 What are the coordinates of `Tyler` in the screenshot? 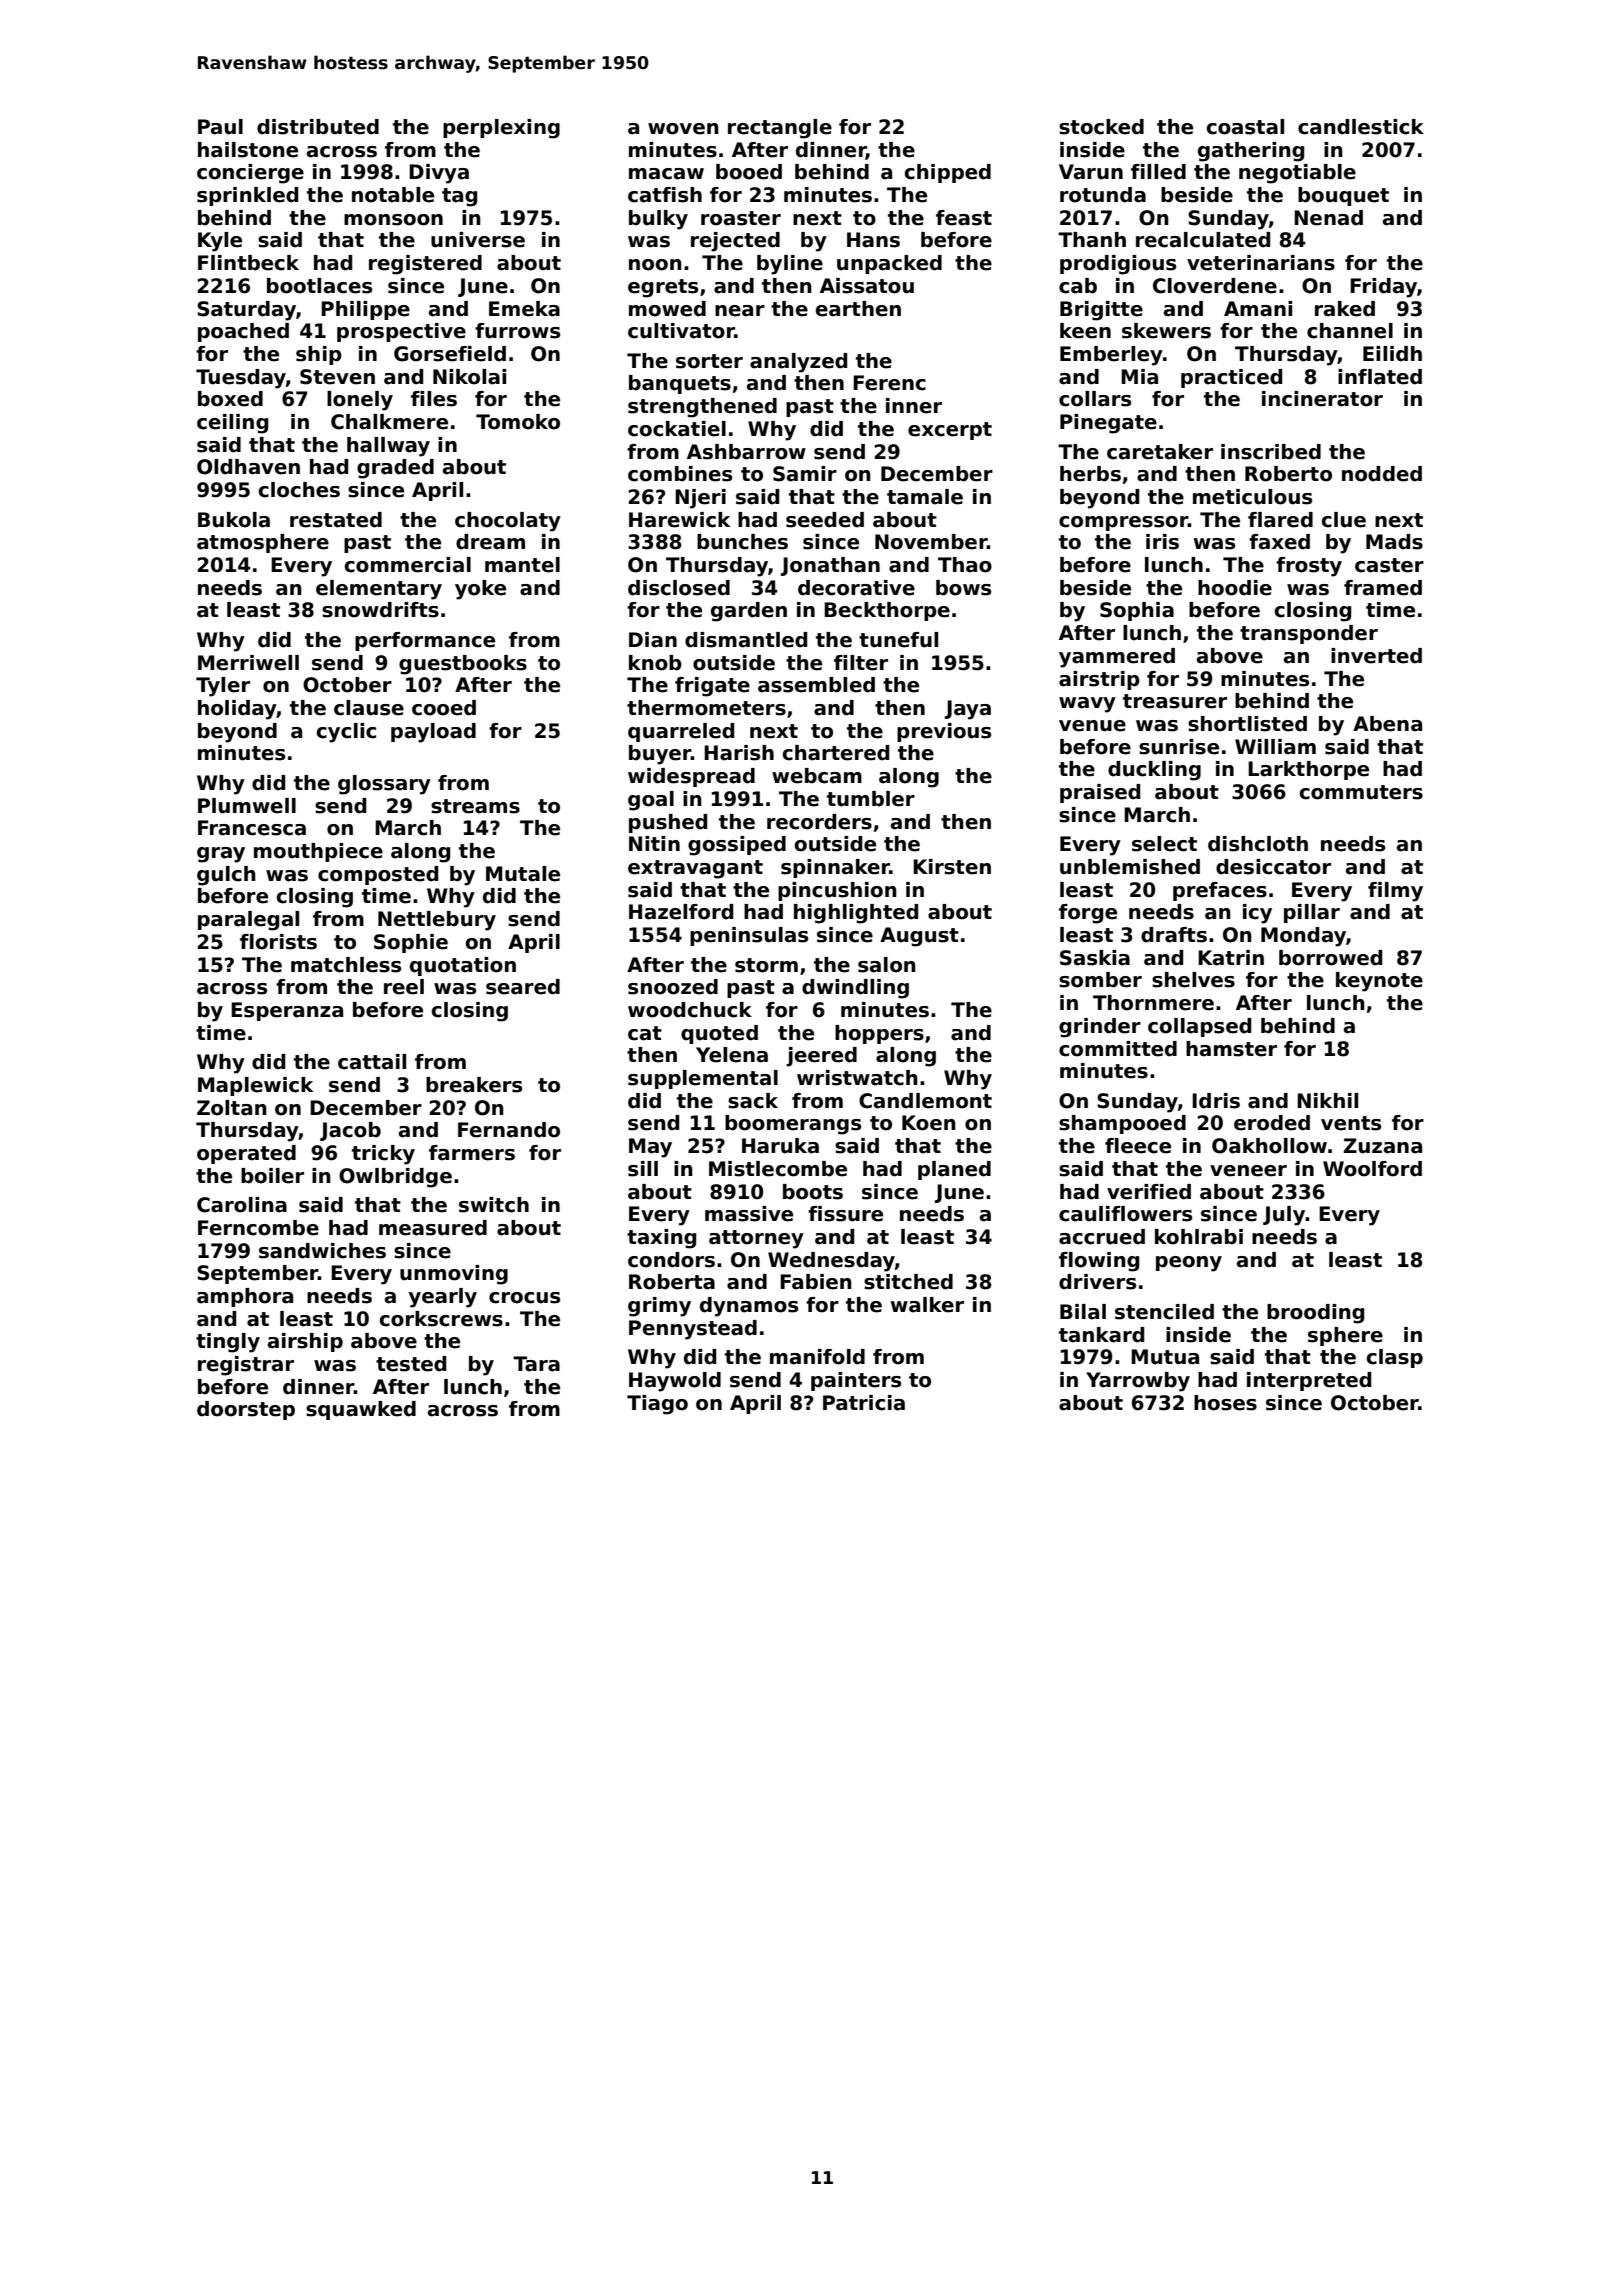 It's located at (223, 687).
